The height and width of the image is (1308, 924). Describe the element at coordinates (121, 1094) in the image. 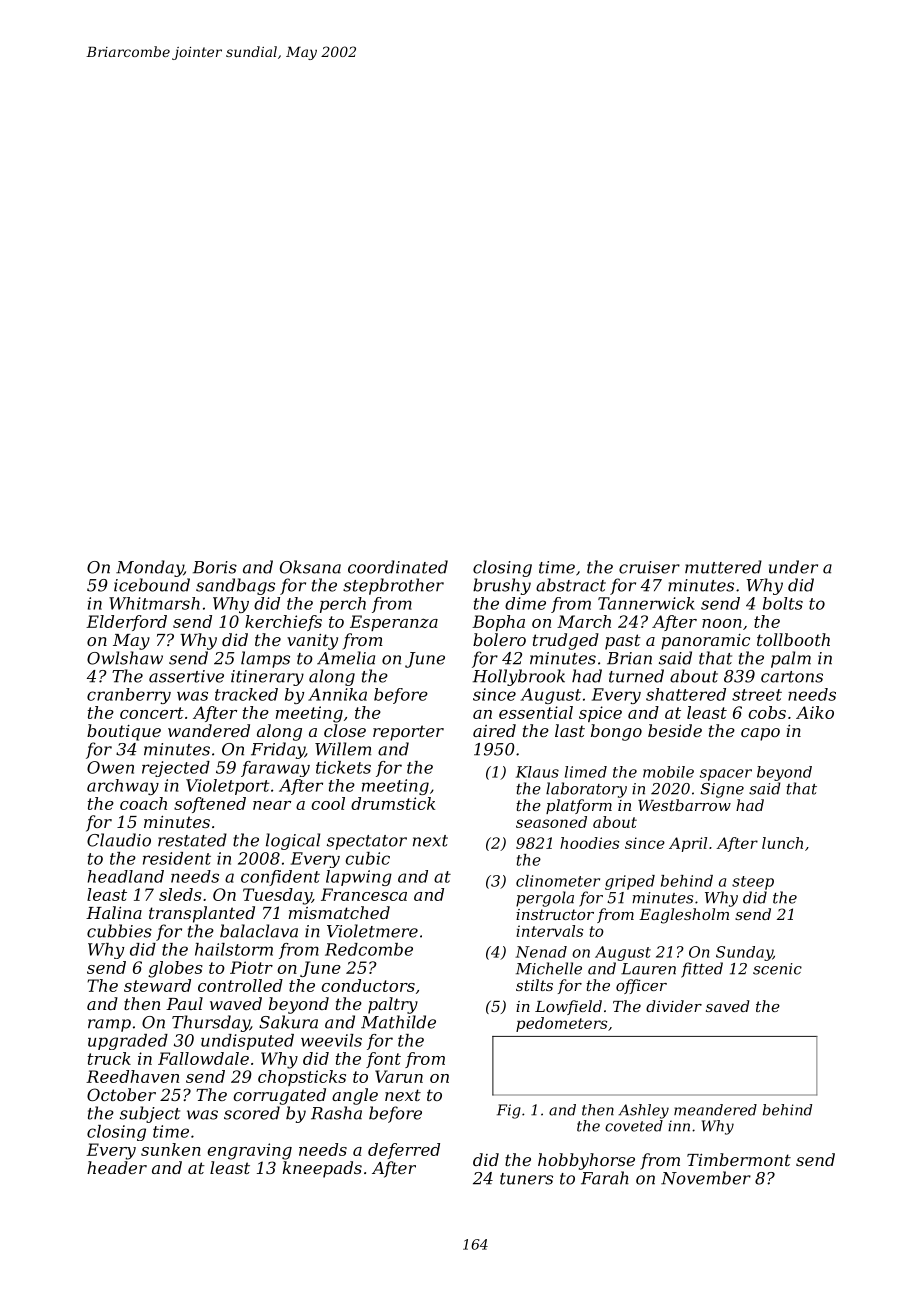

I see `October` at that location.
